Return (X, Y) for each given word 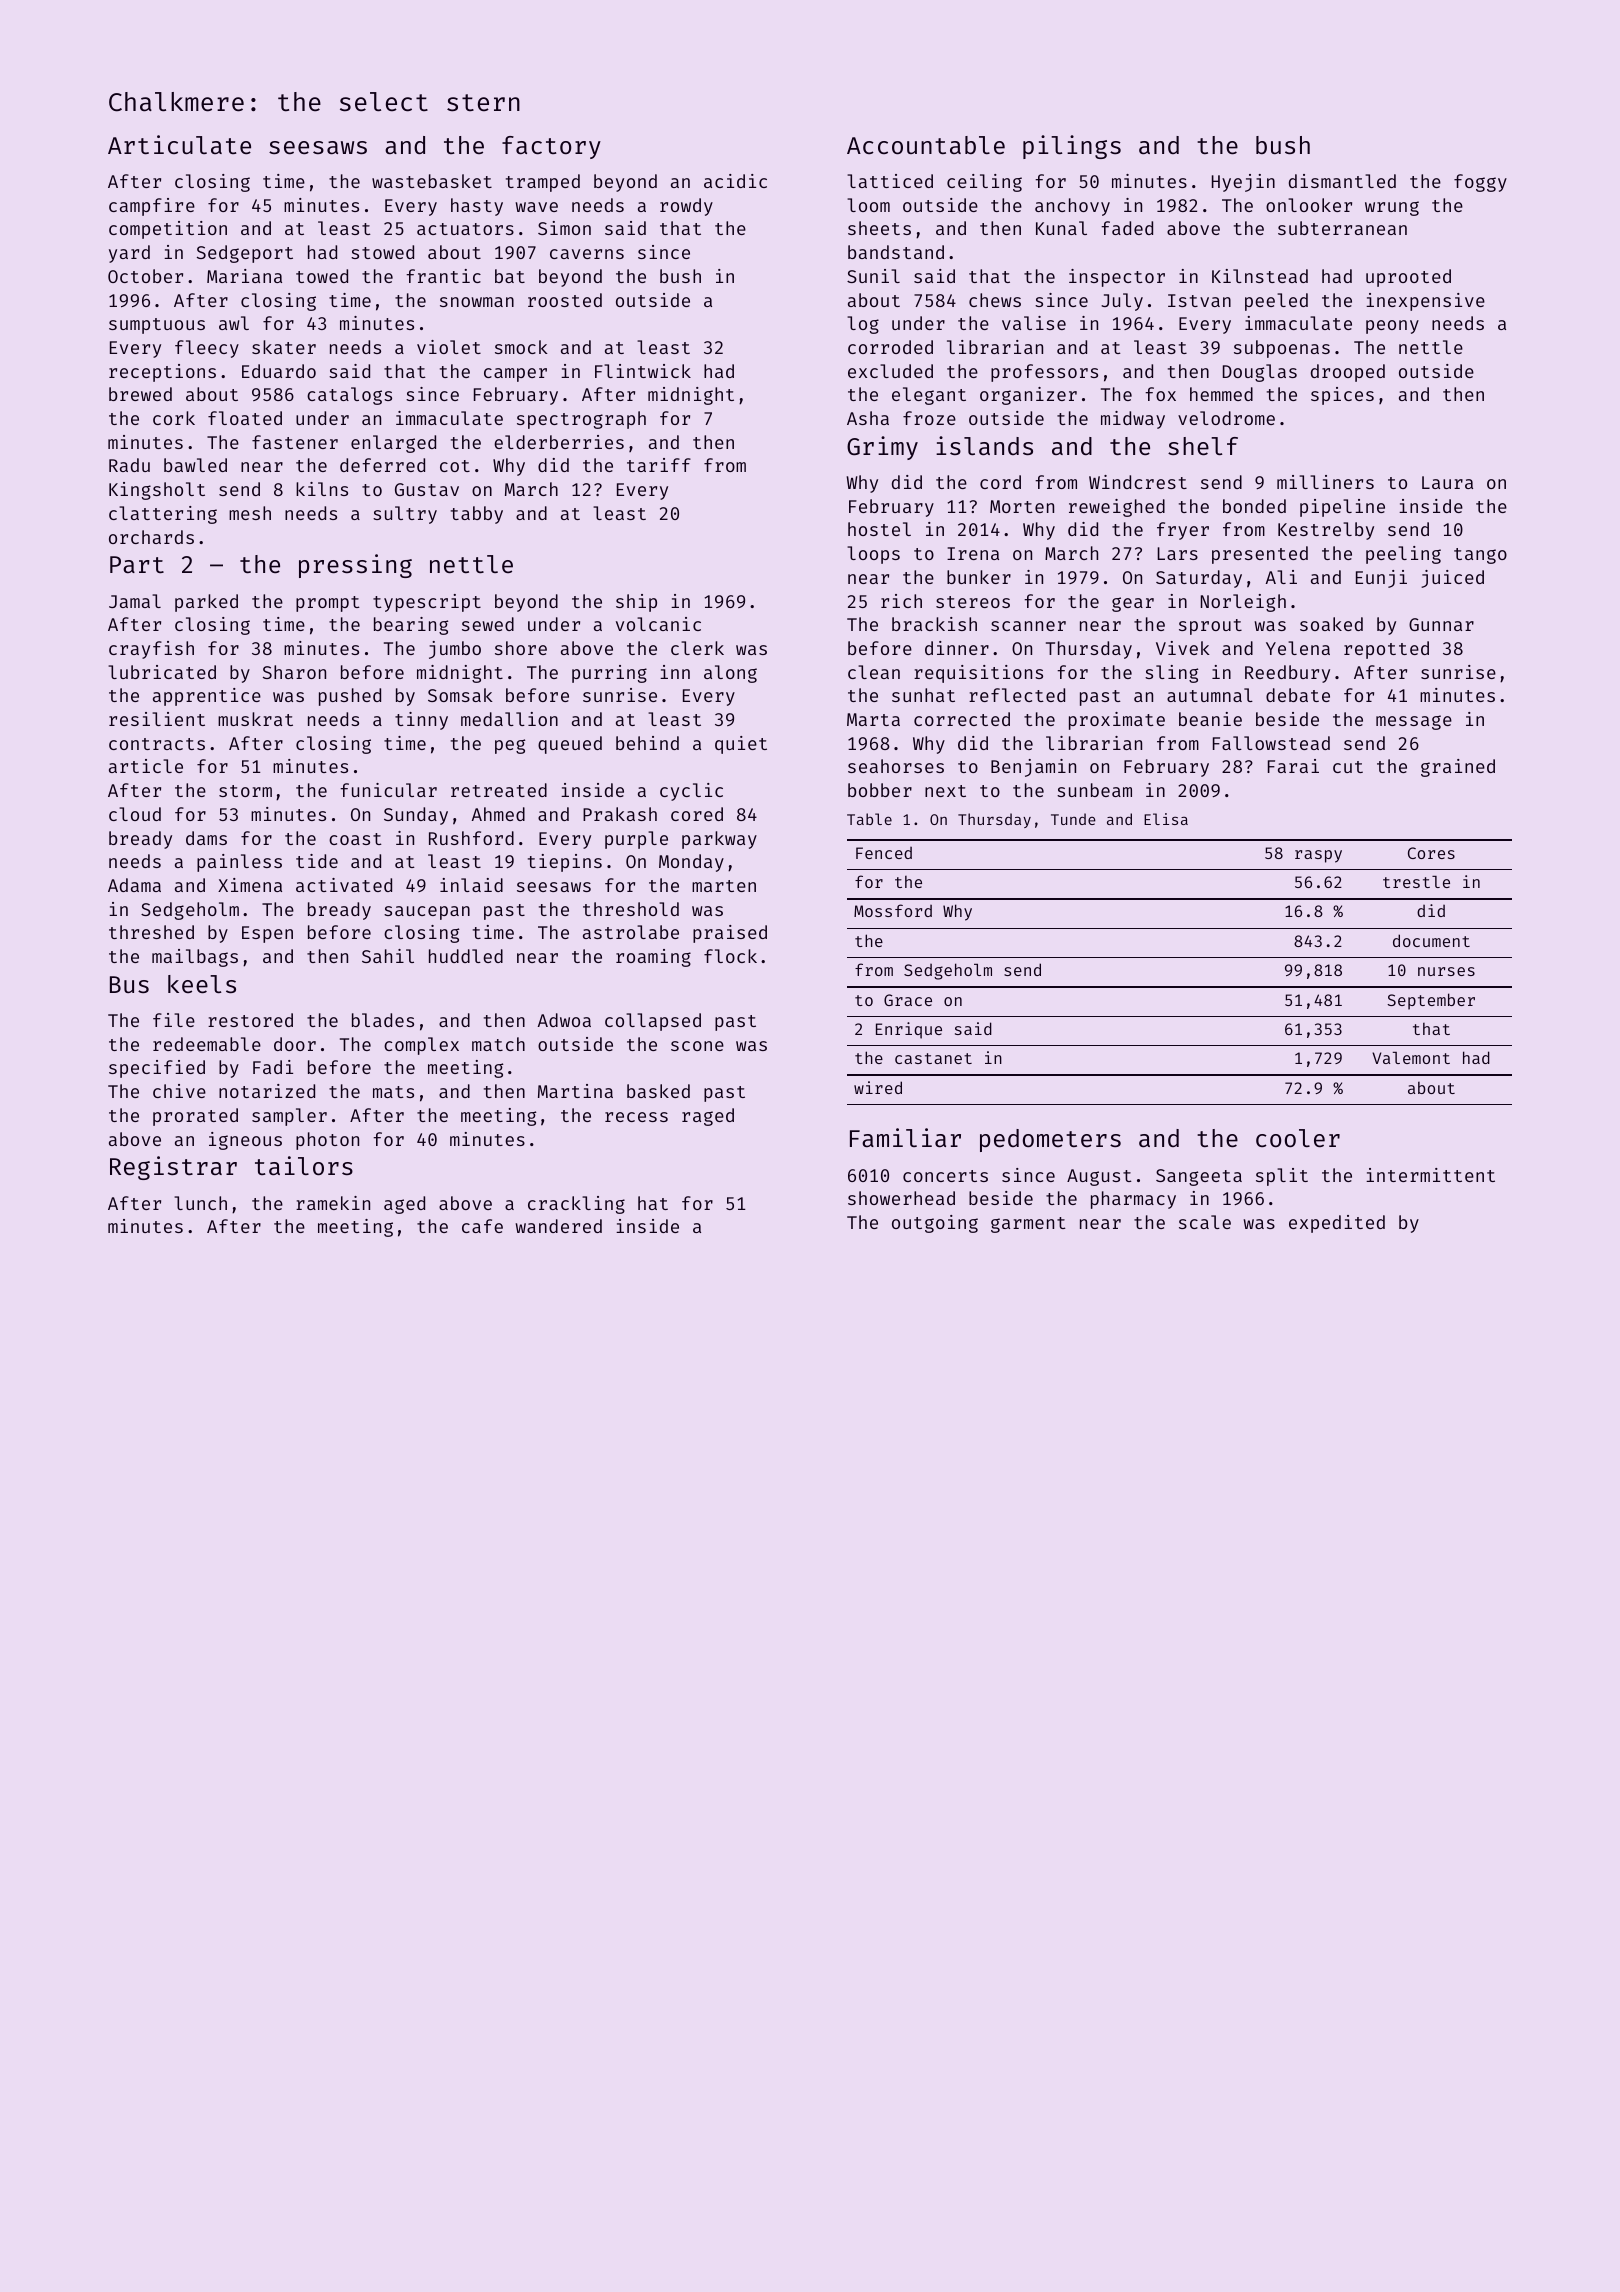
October (145, 276)
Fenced (884, 853)
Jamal (135, 601)
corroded (890, 347)
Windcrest (1138, 482)
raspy (1318, 856)
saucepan (427, 913)
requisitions (978, 674)
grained (1458, 768)
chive (179, 1091)
